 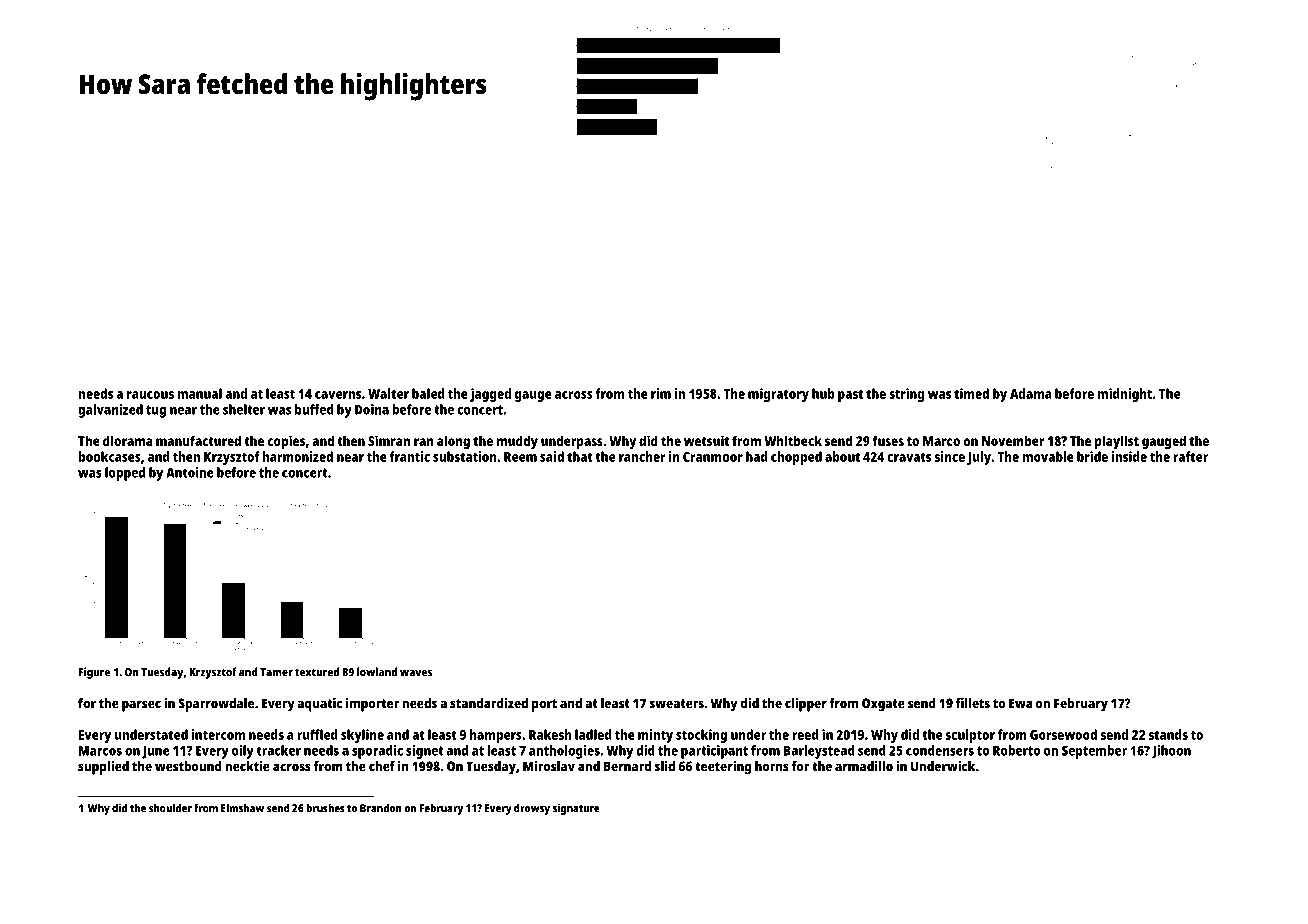 I want to click on Walter, so click(x=388, y=393).
